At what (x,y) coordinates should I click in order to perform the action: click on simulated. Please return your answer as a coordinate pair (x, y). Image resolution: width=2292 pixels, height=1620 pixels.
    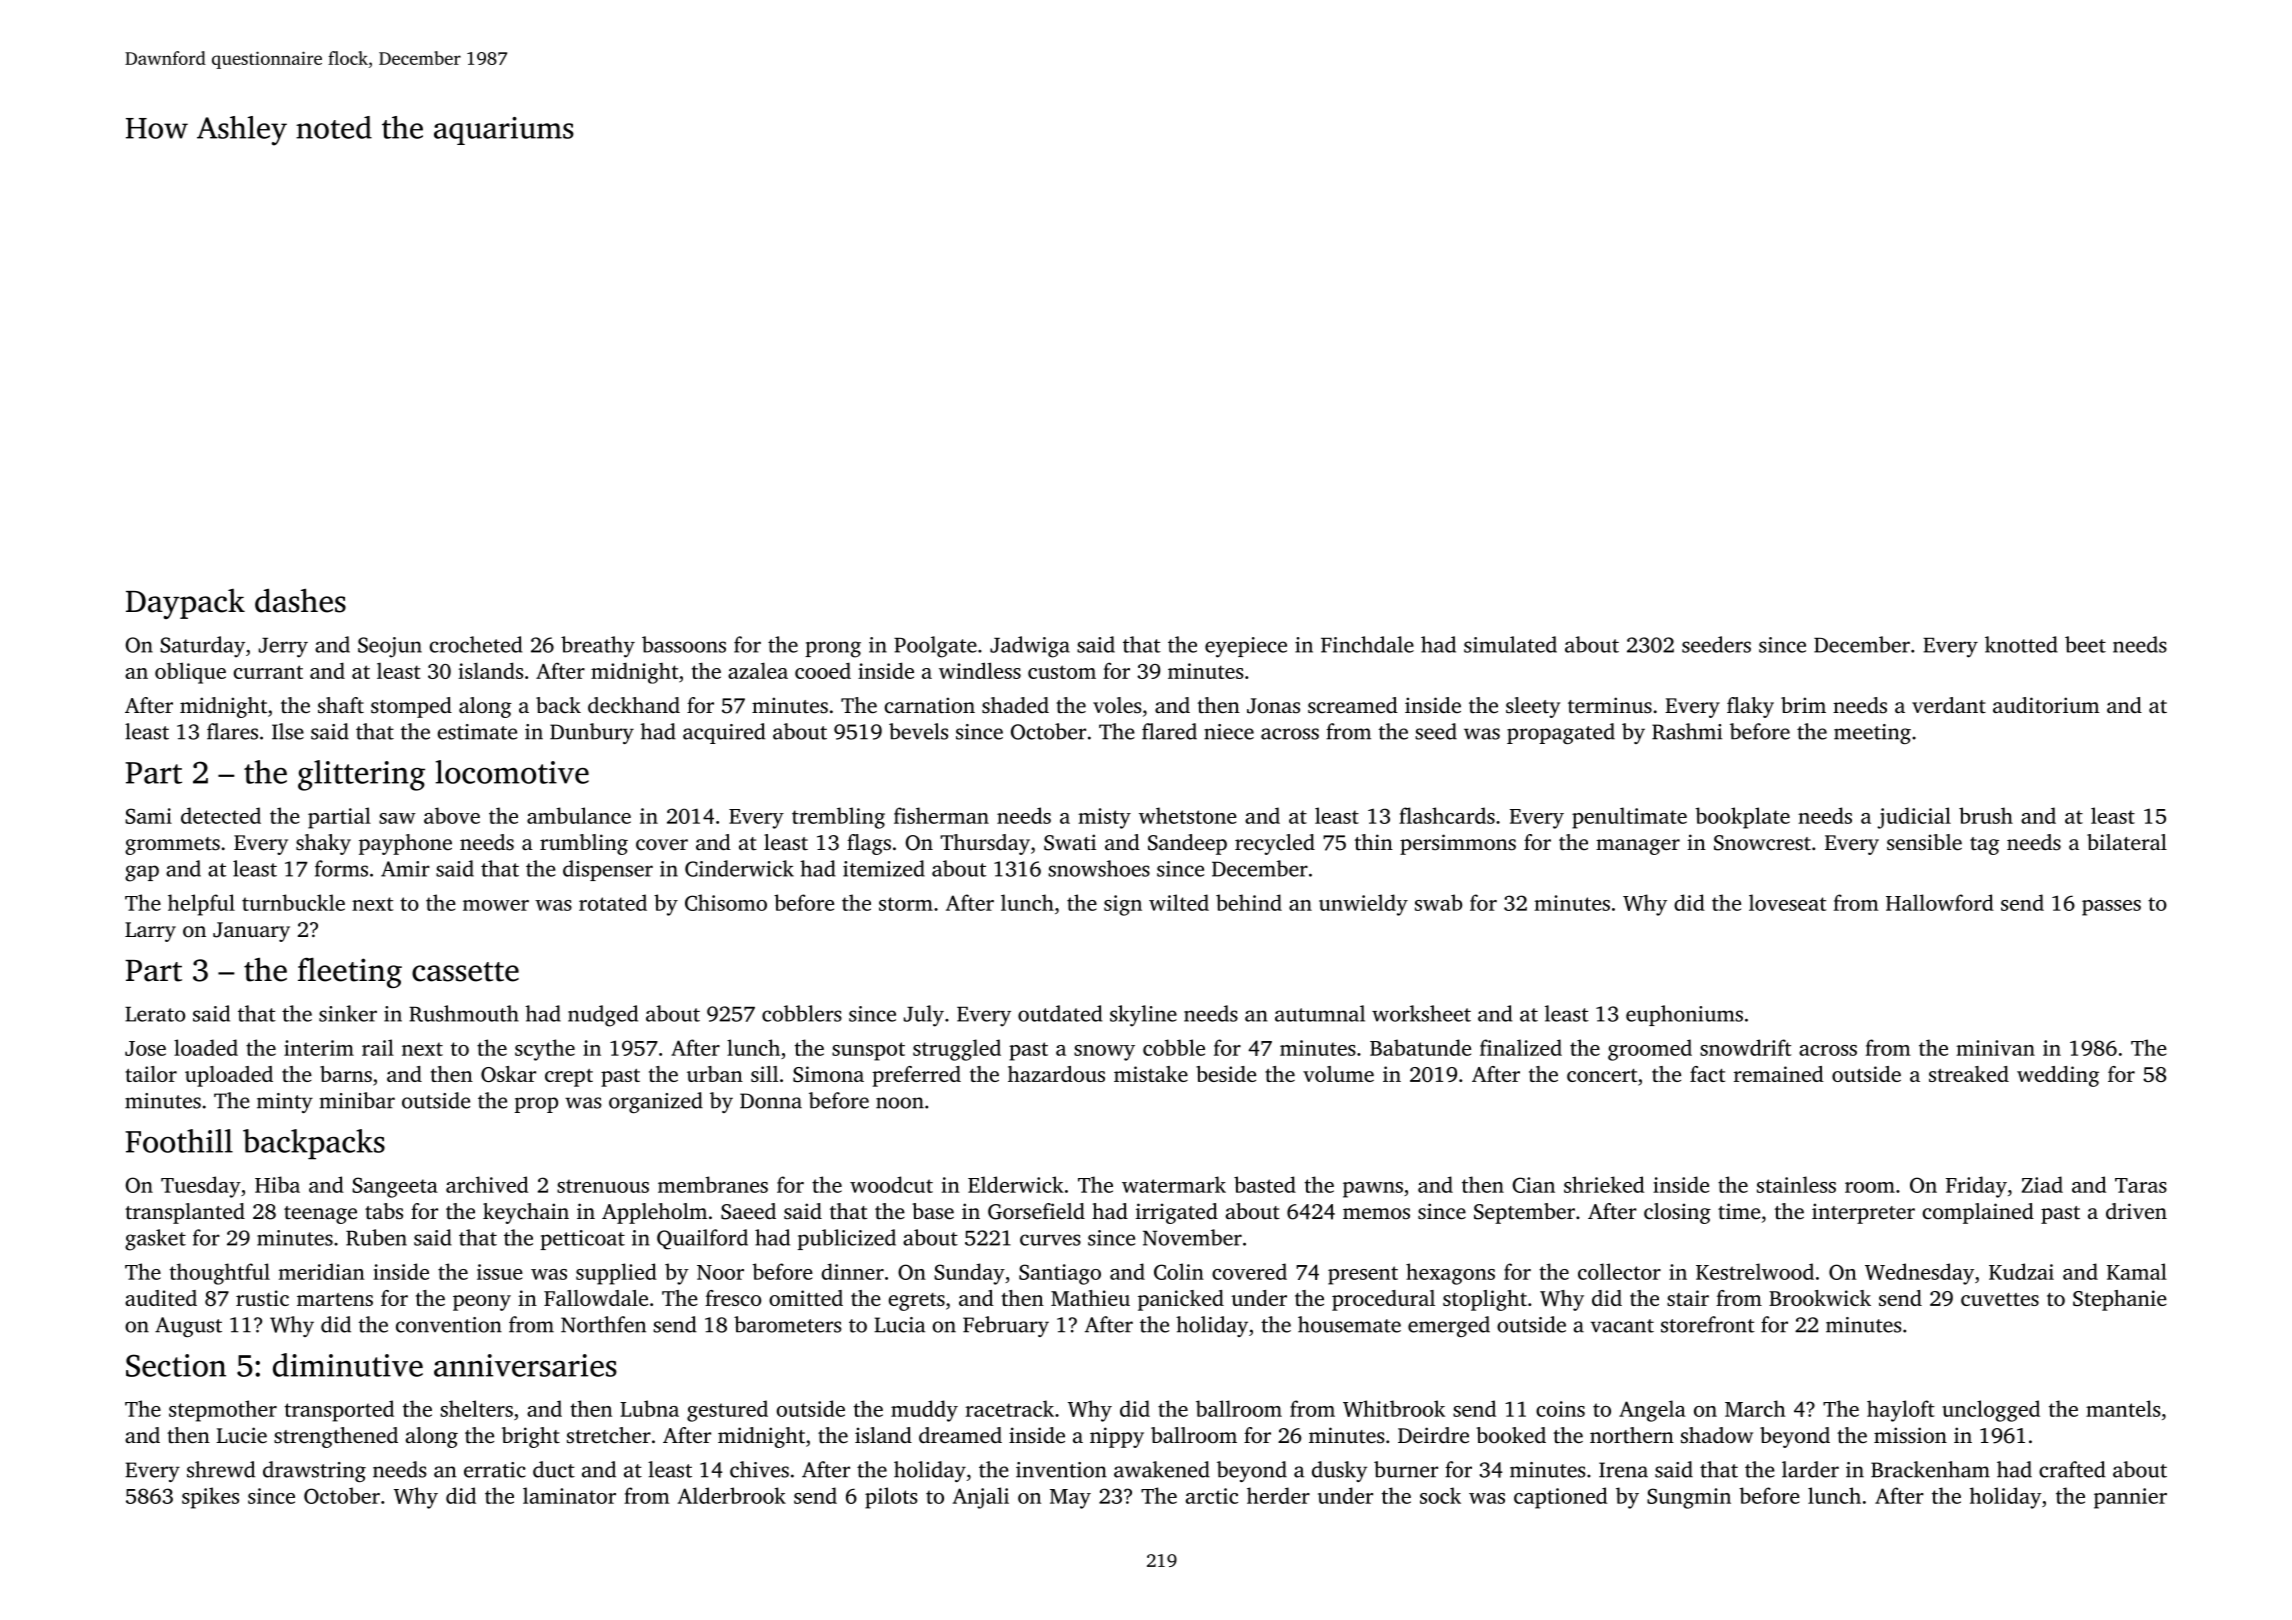
    Looking at the image, I should click on (1510, 644).
